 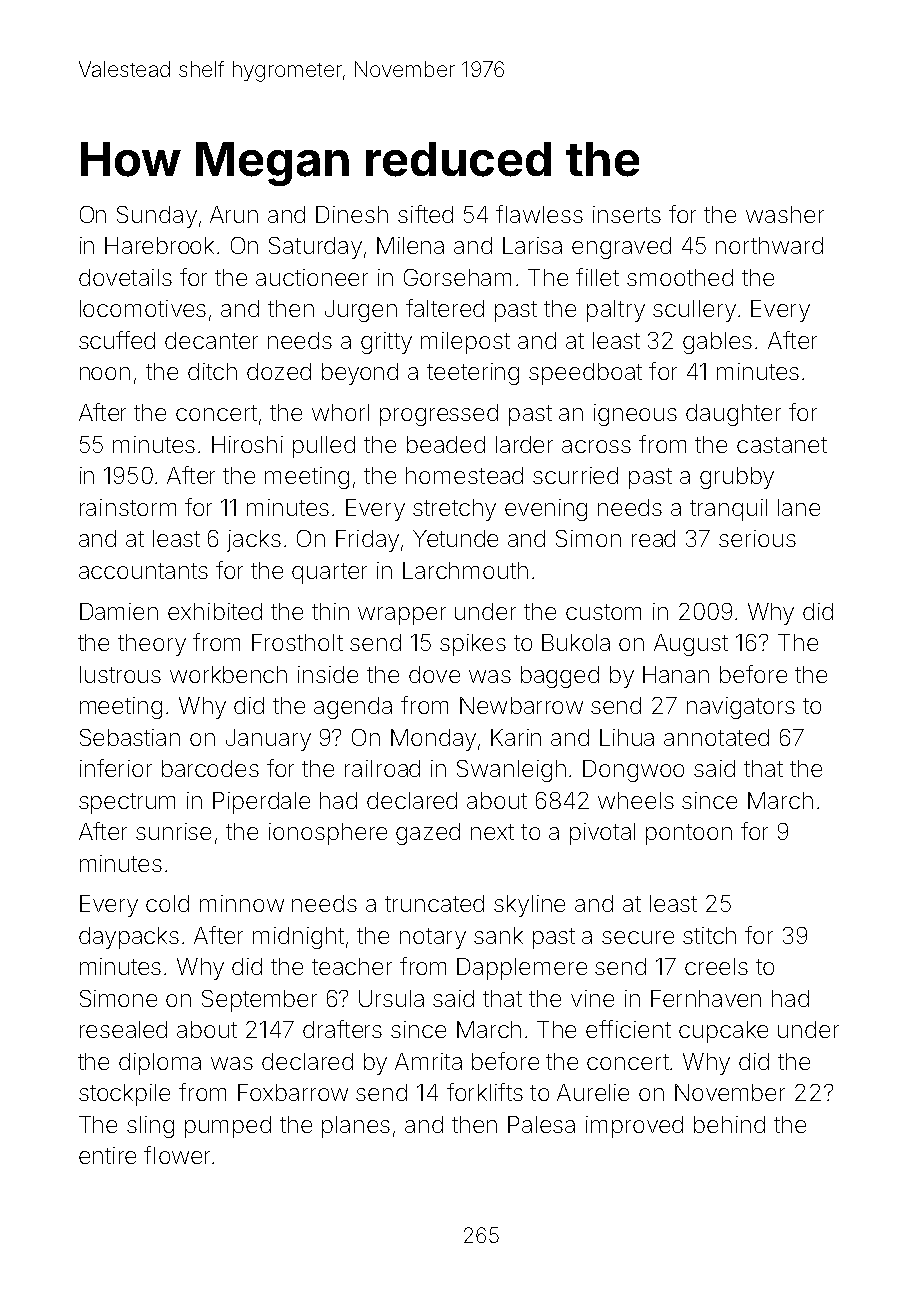 What do you see at coordinates (124, 1095) in the screenshot?
I see `stockpile` at bounding box center [124, 1095].
